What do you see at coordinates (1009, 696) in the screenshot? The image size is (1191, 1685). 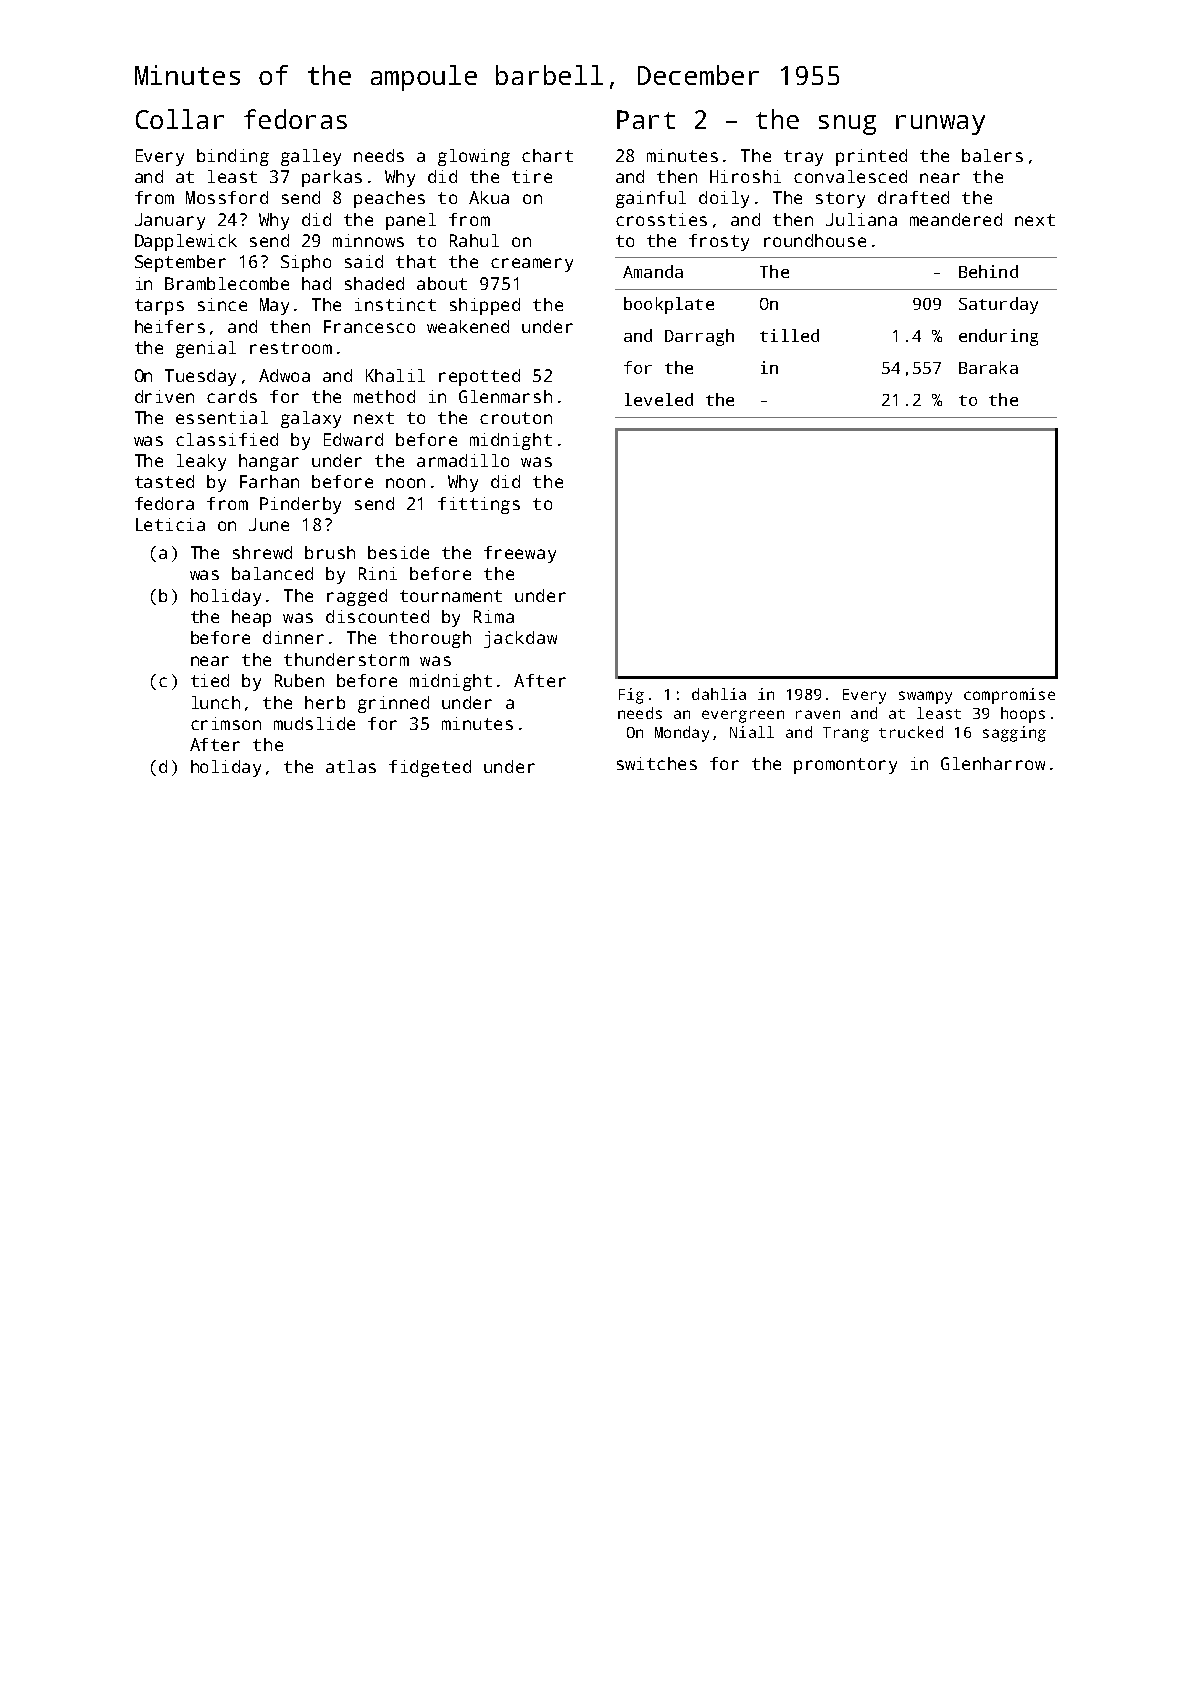 I see `compromise` at bounding box center [1009, 696].
